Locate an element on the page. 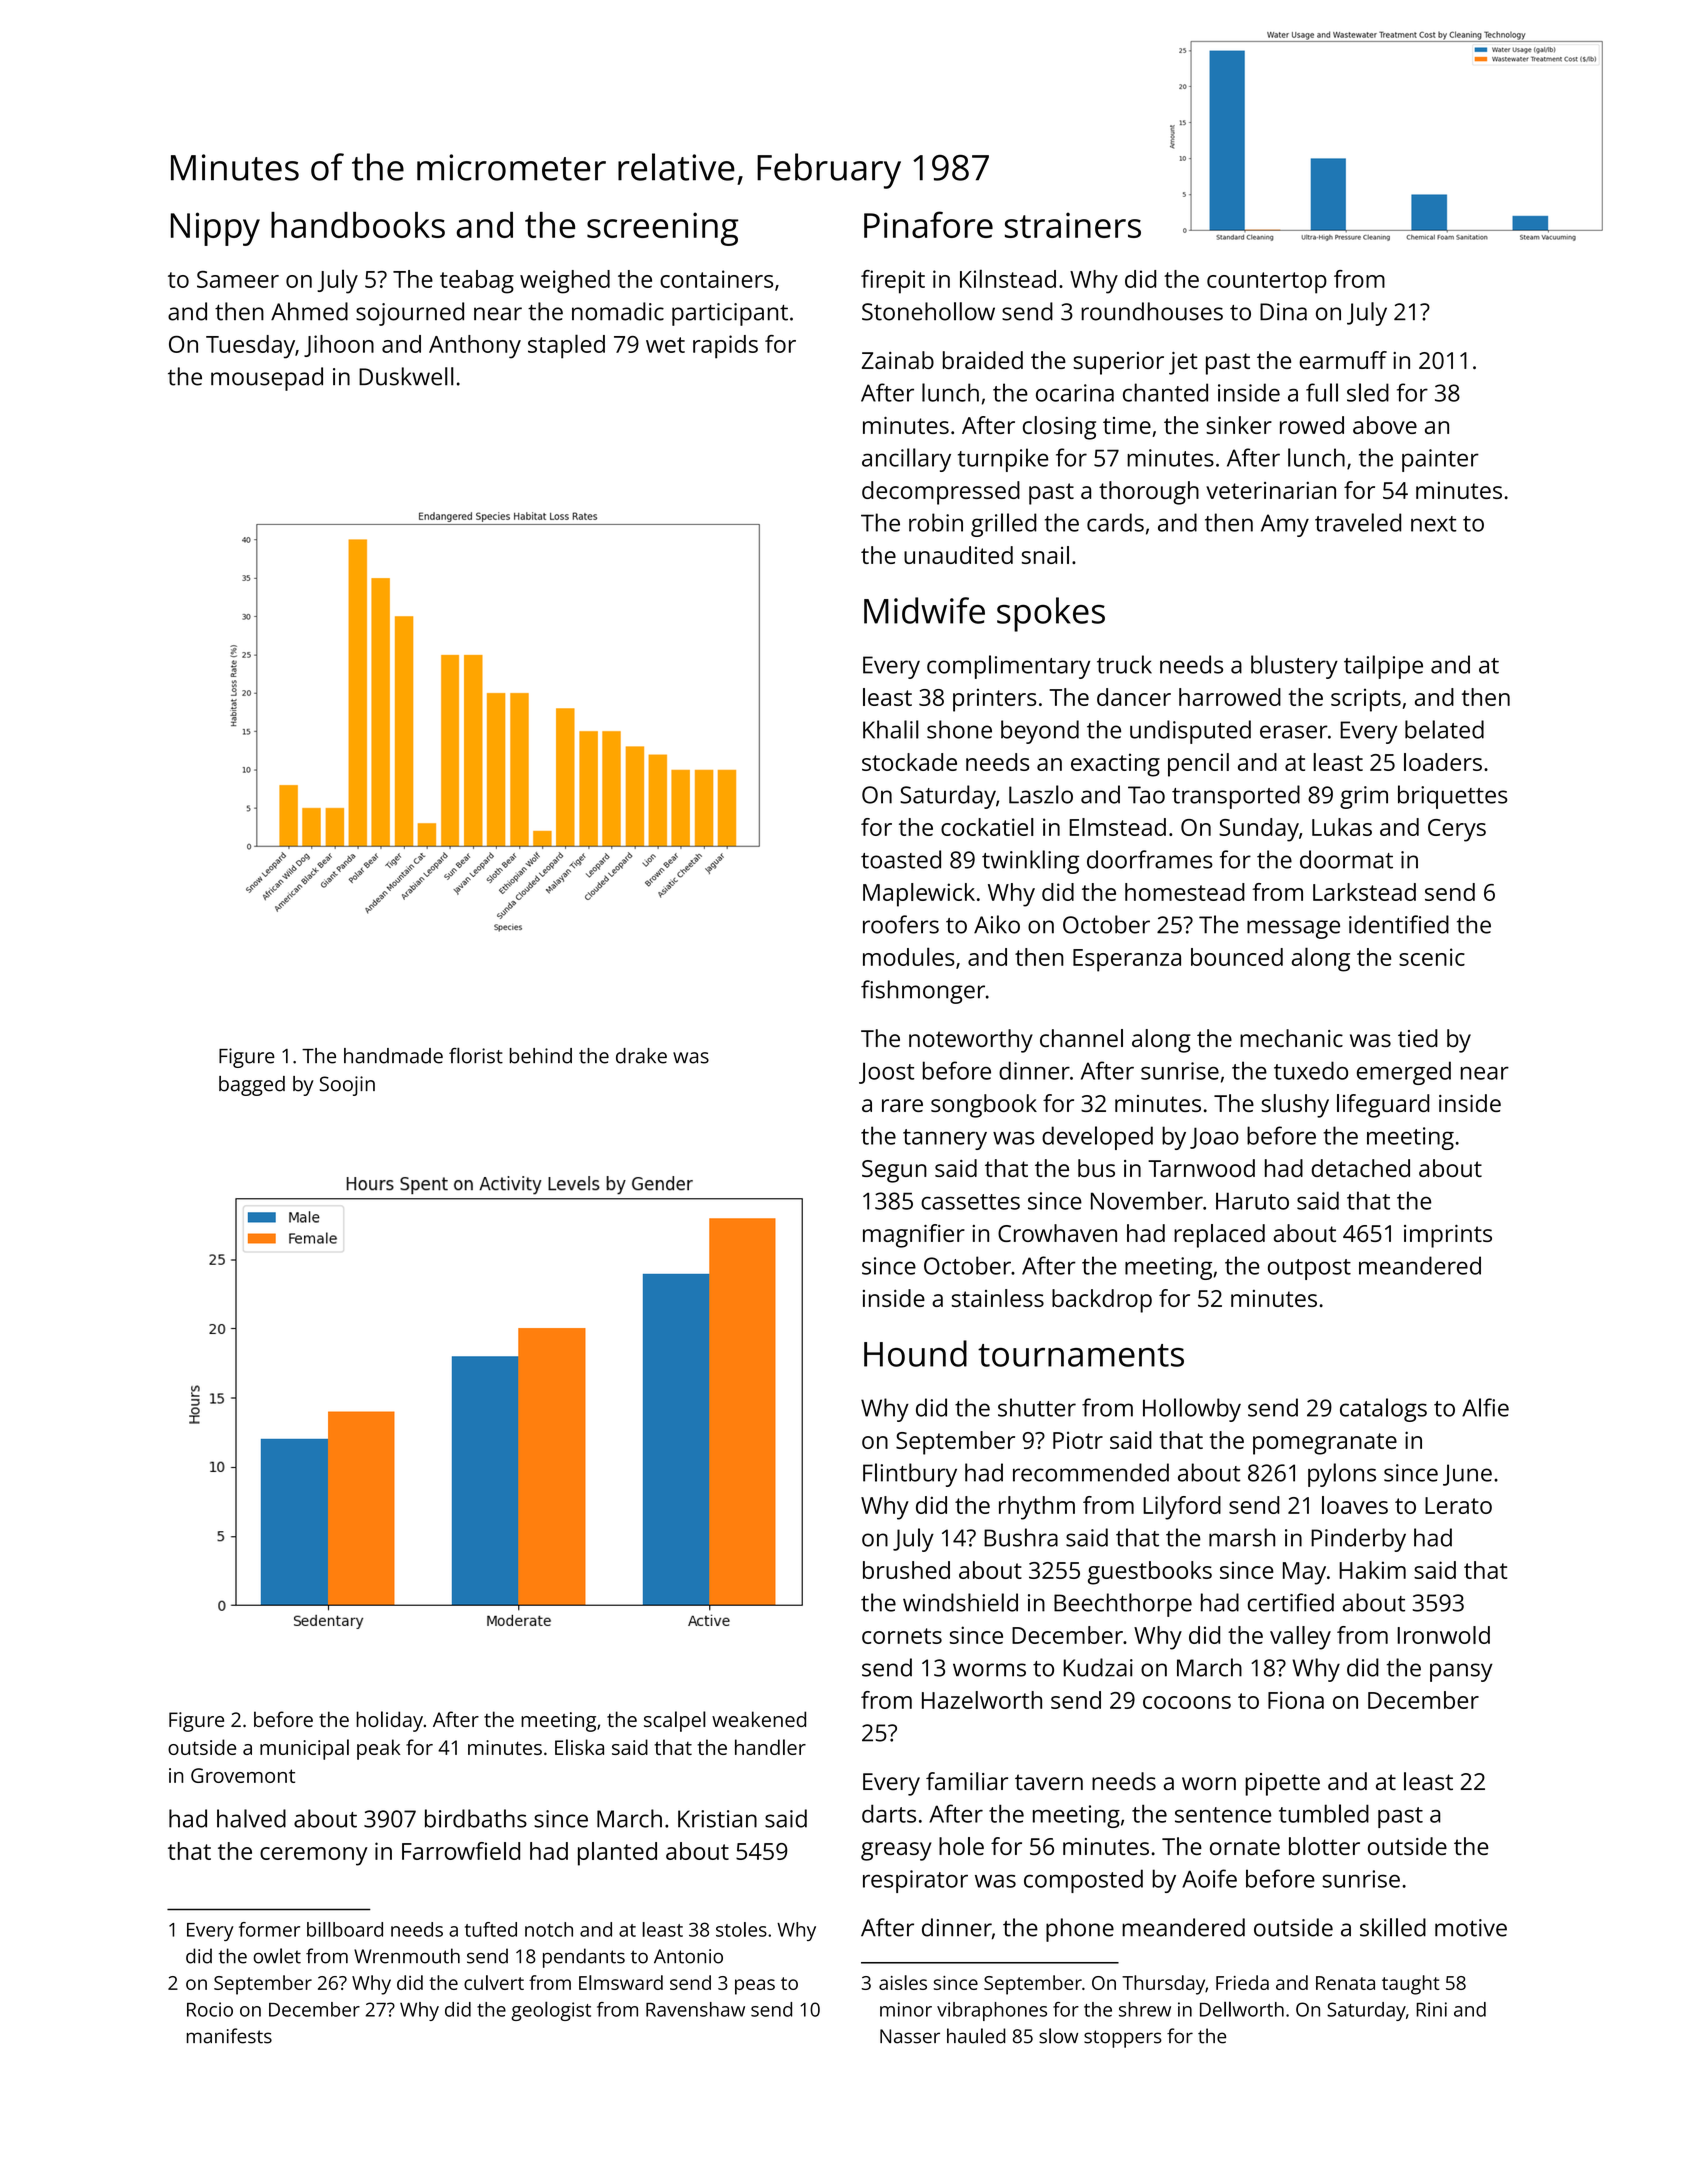 The height and width of the page is (2178, 1683). geologist is located at coordinates (551, 2011).
